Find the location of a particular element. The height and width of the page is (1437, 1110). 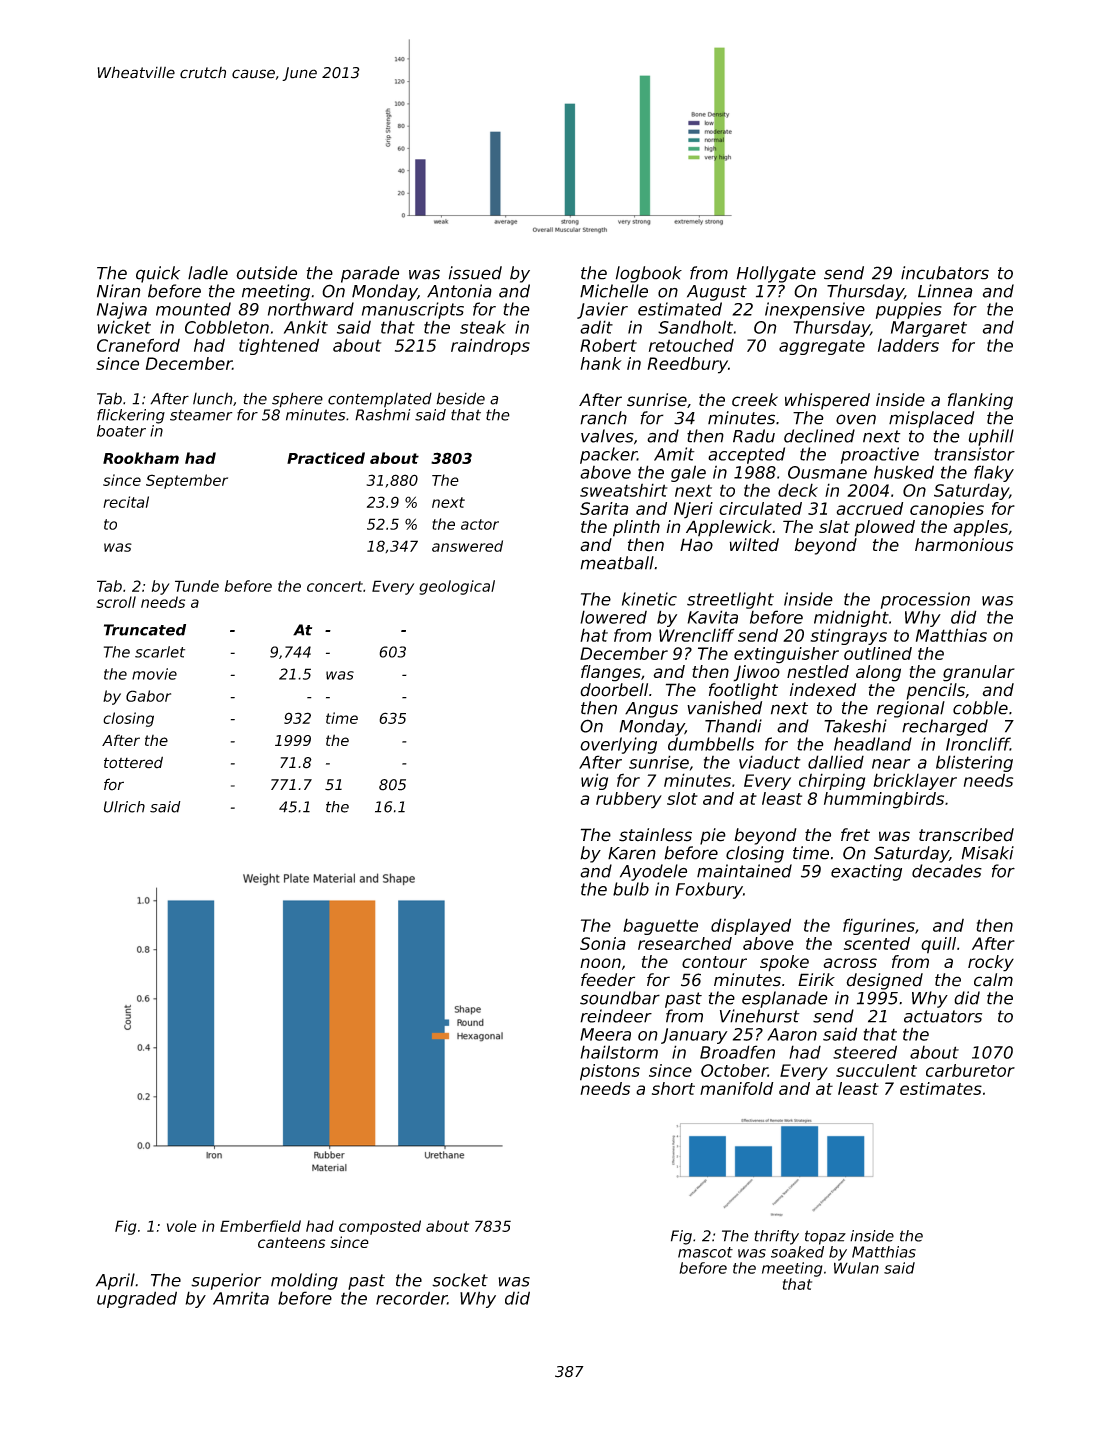

headland is located at coordinates (873, 744).
